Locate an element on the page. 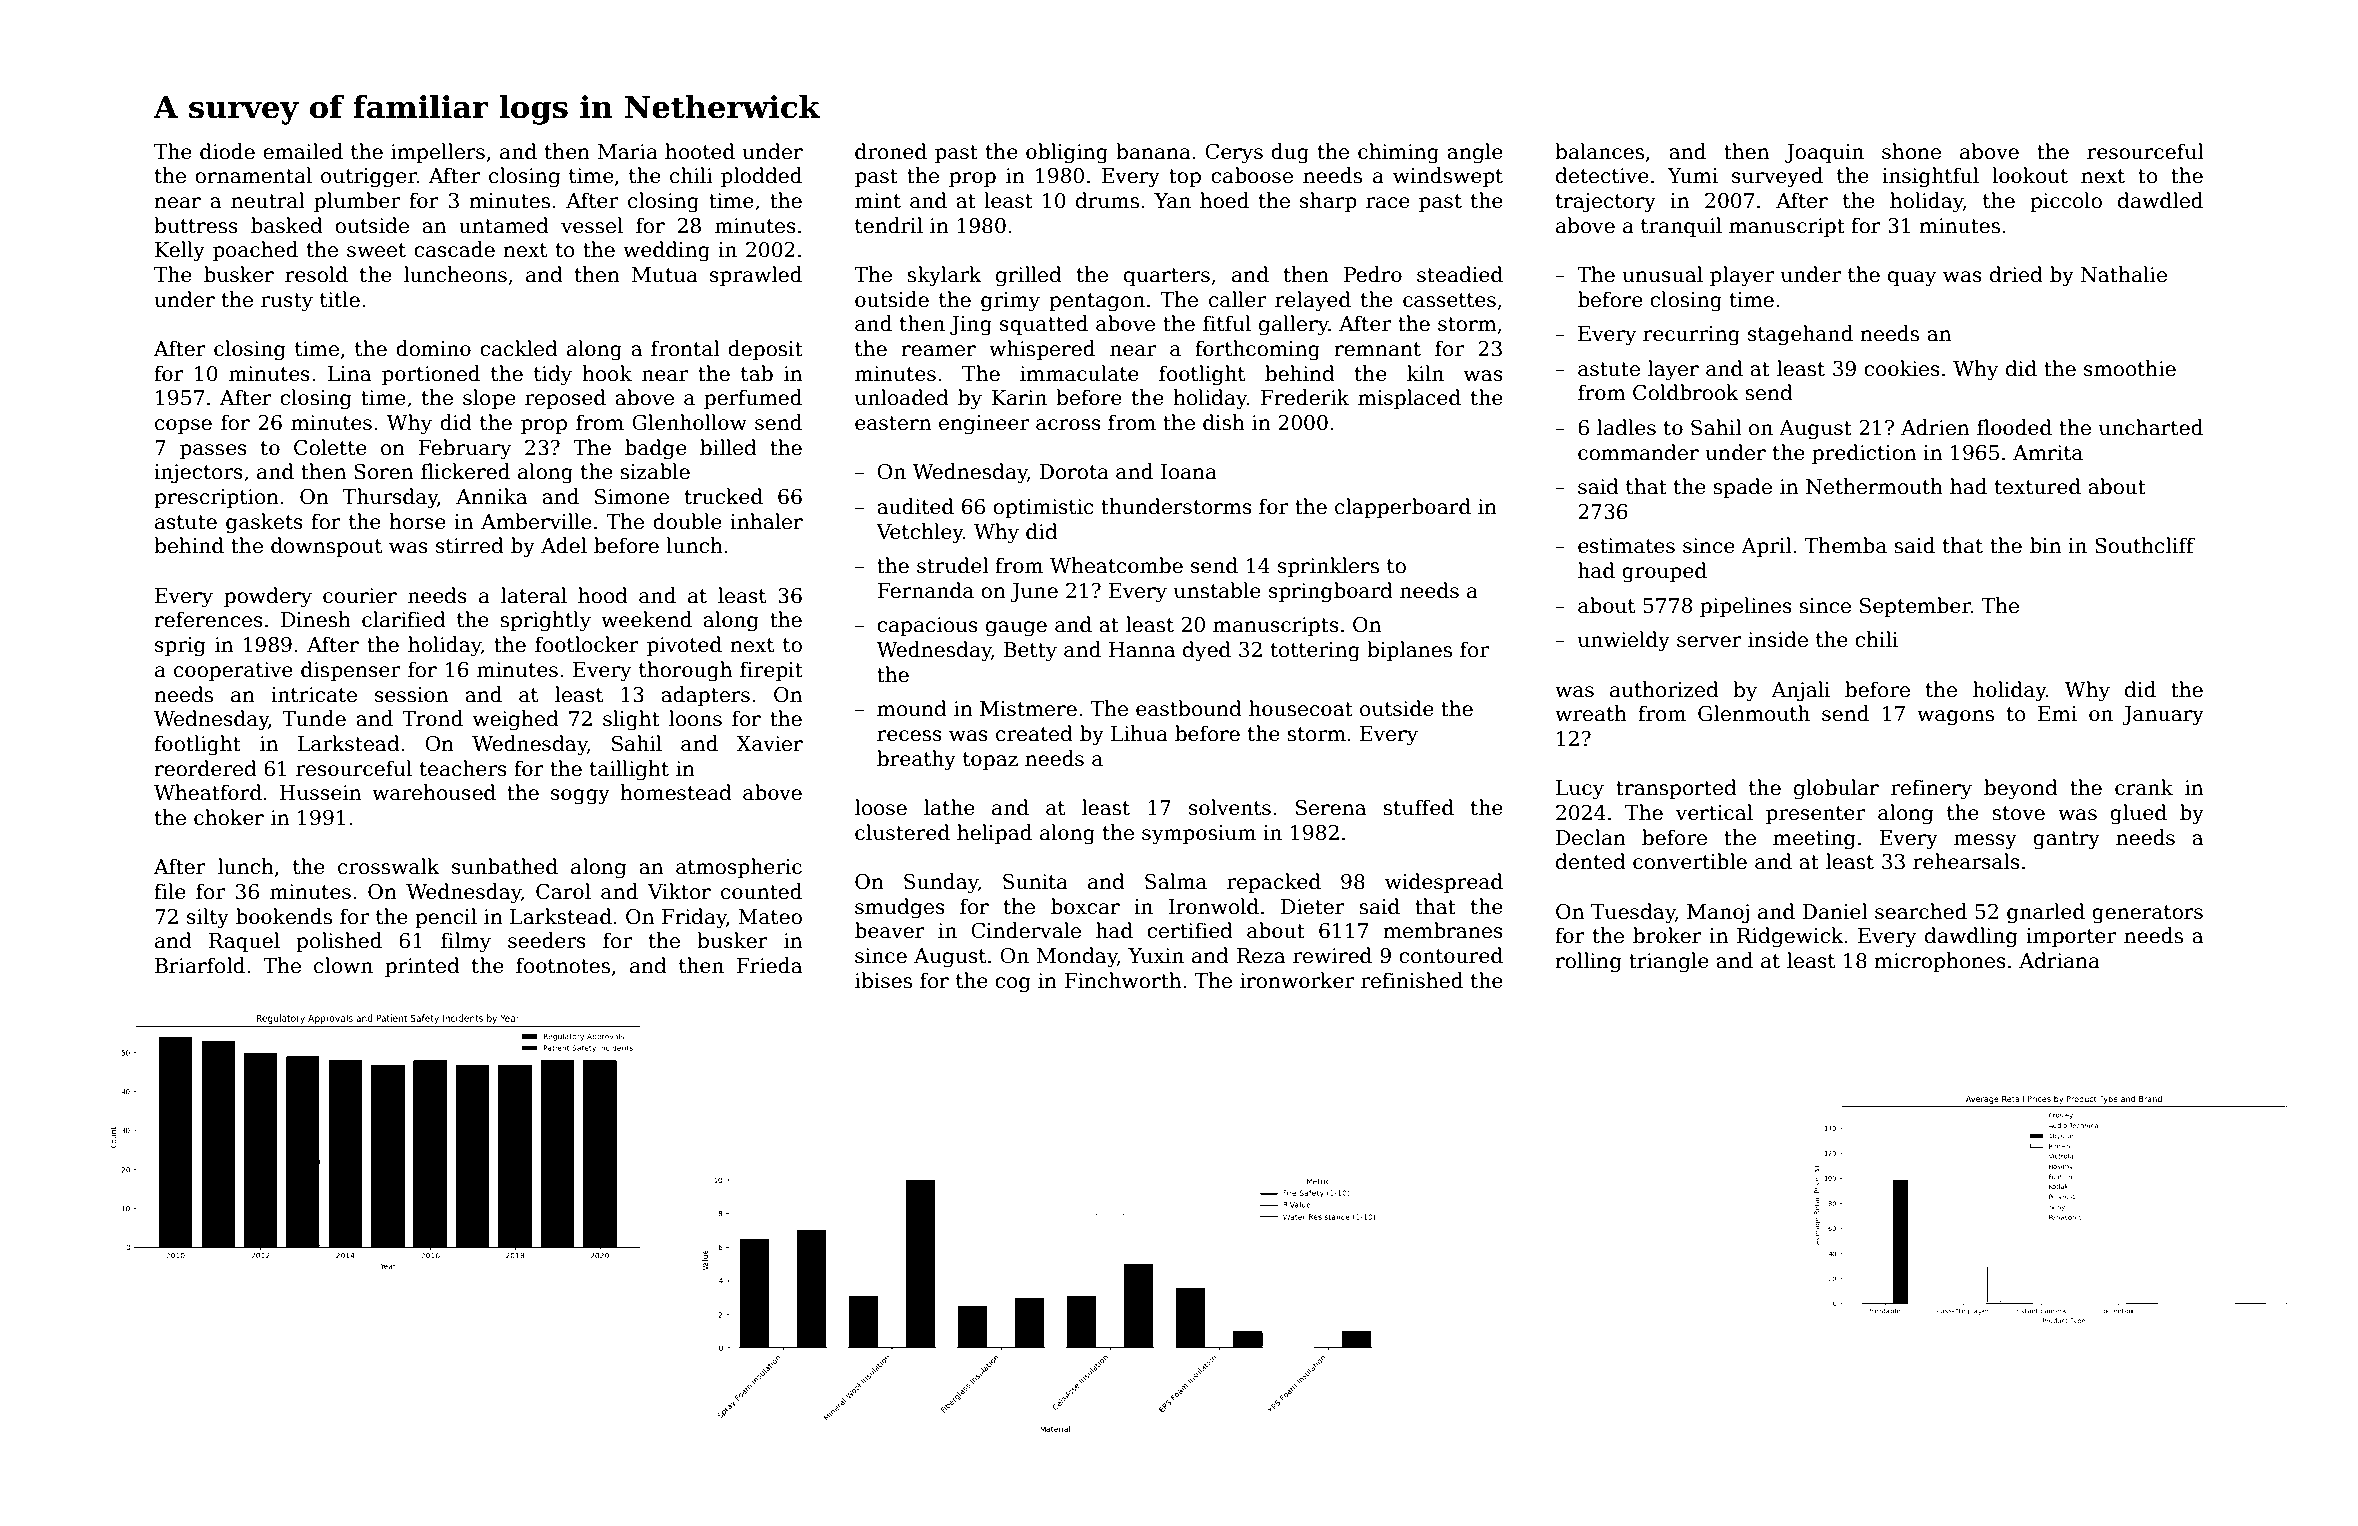 This page has width=2358, height=1526. Hanna is located at coordinates (1142, 650).
